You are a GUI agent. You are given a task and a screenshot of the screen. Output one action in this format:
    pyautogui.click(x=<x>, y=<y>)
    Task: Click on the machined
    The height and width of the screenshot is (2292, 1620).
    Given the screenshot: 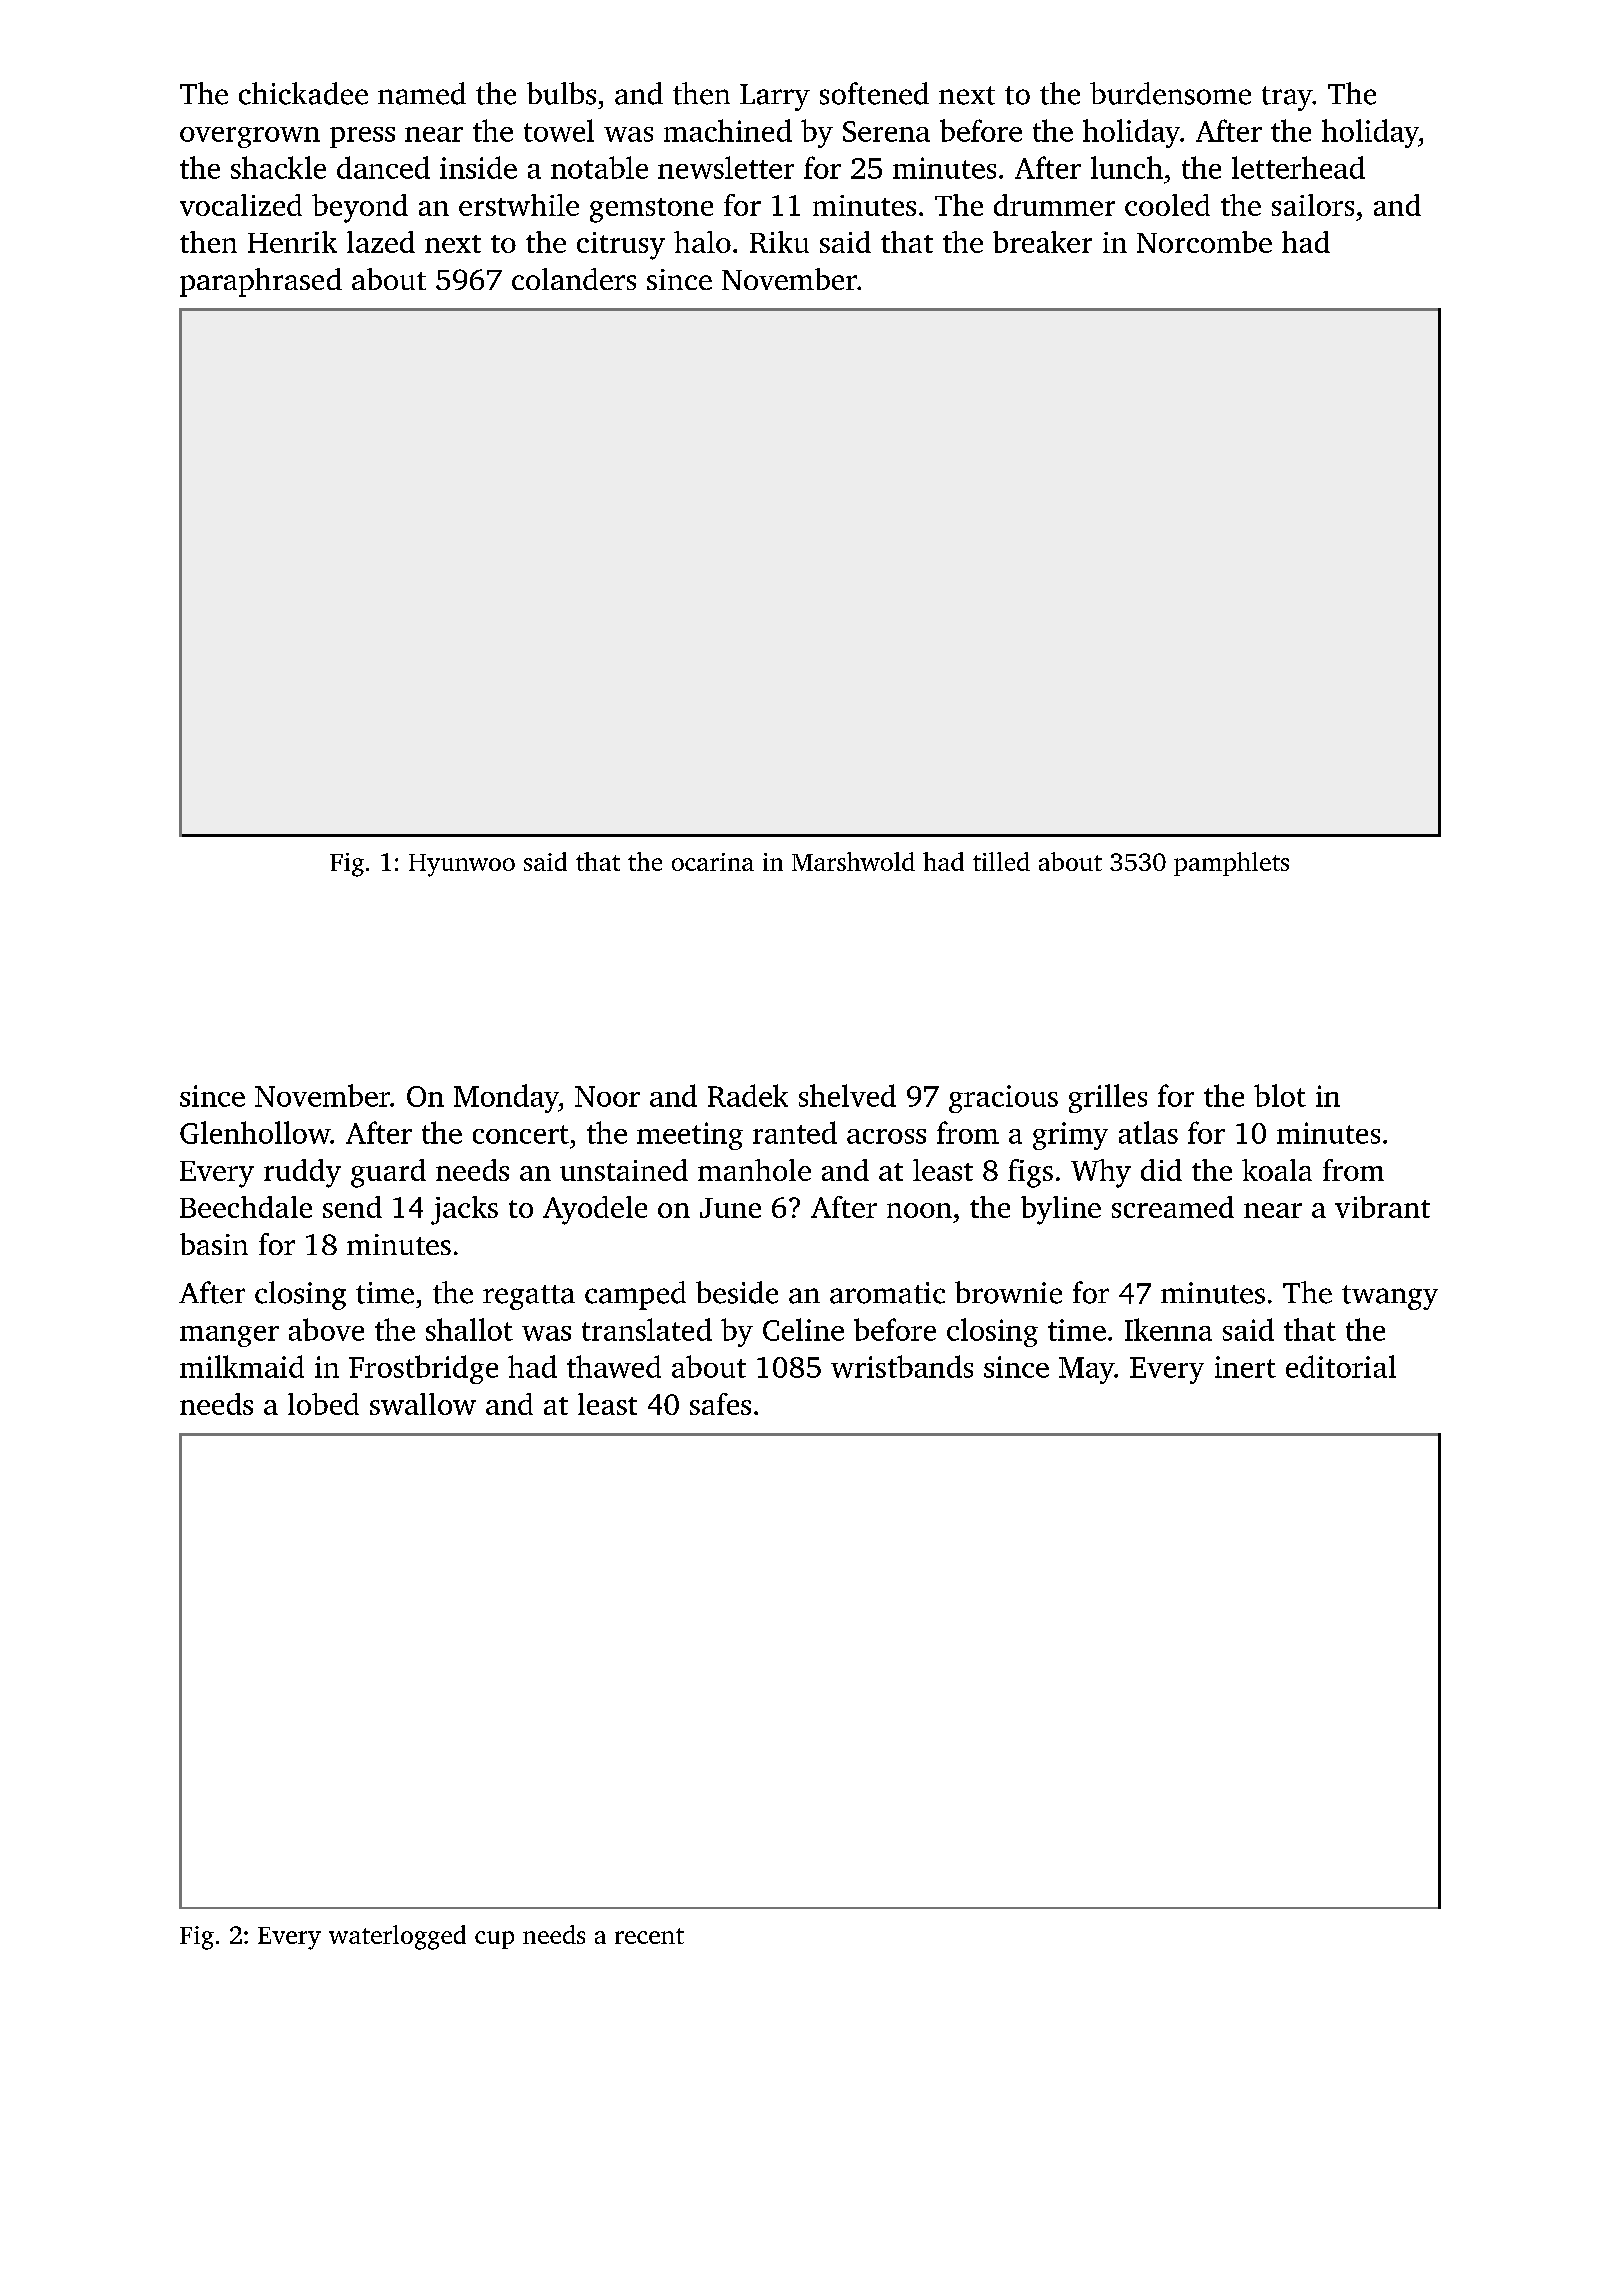 What is the action you would take?
    pyautogui.click(x=728, y=130)
